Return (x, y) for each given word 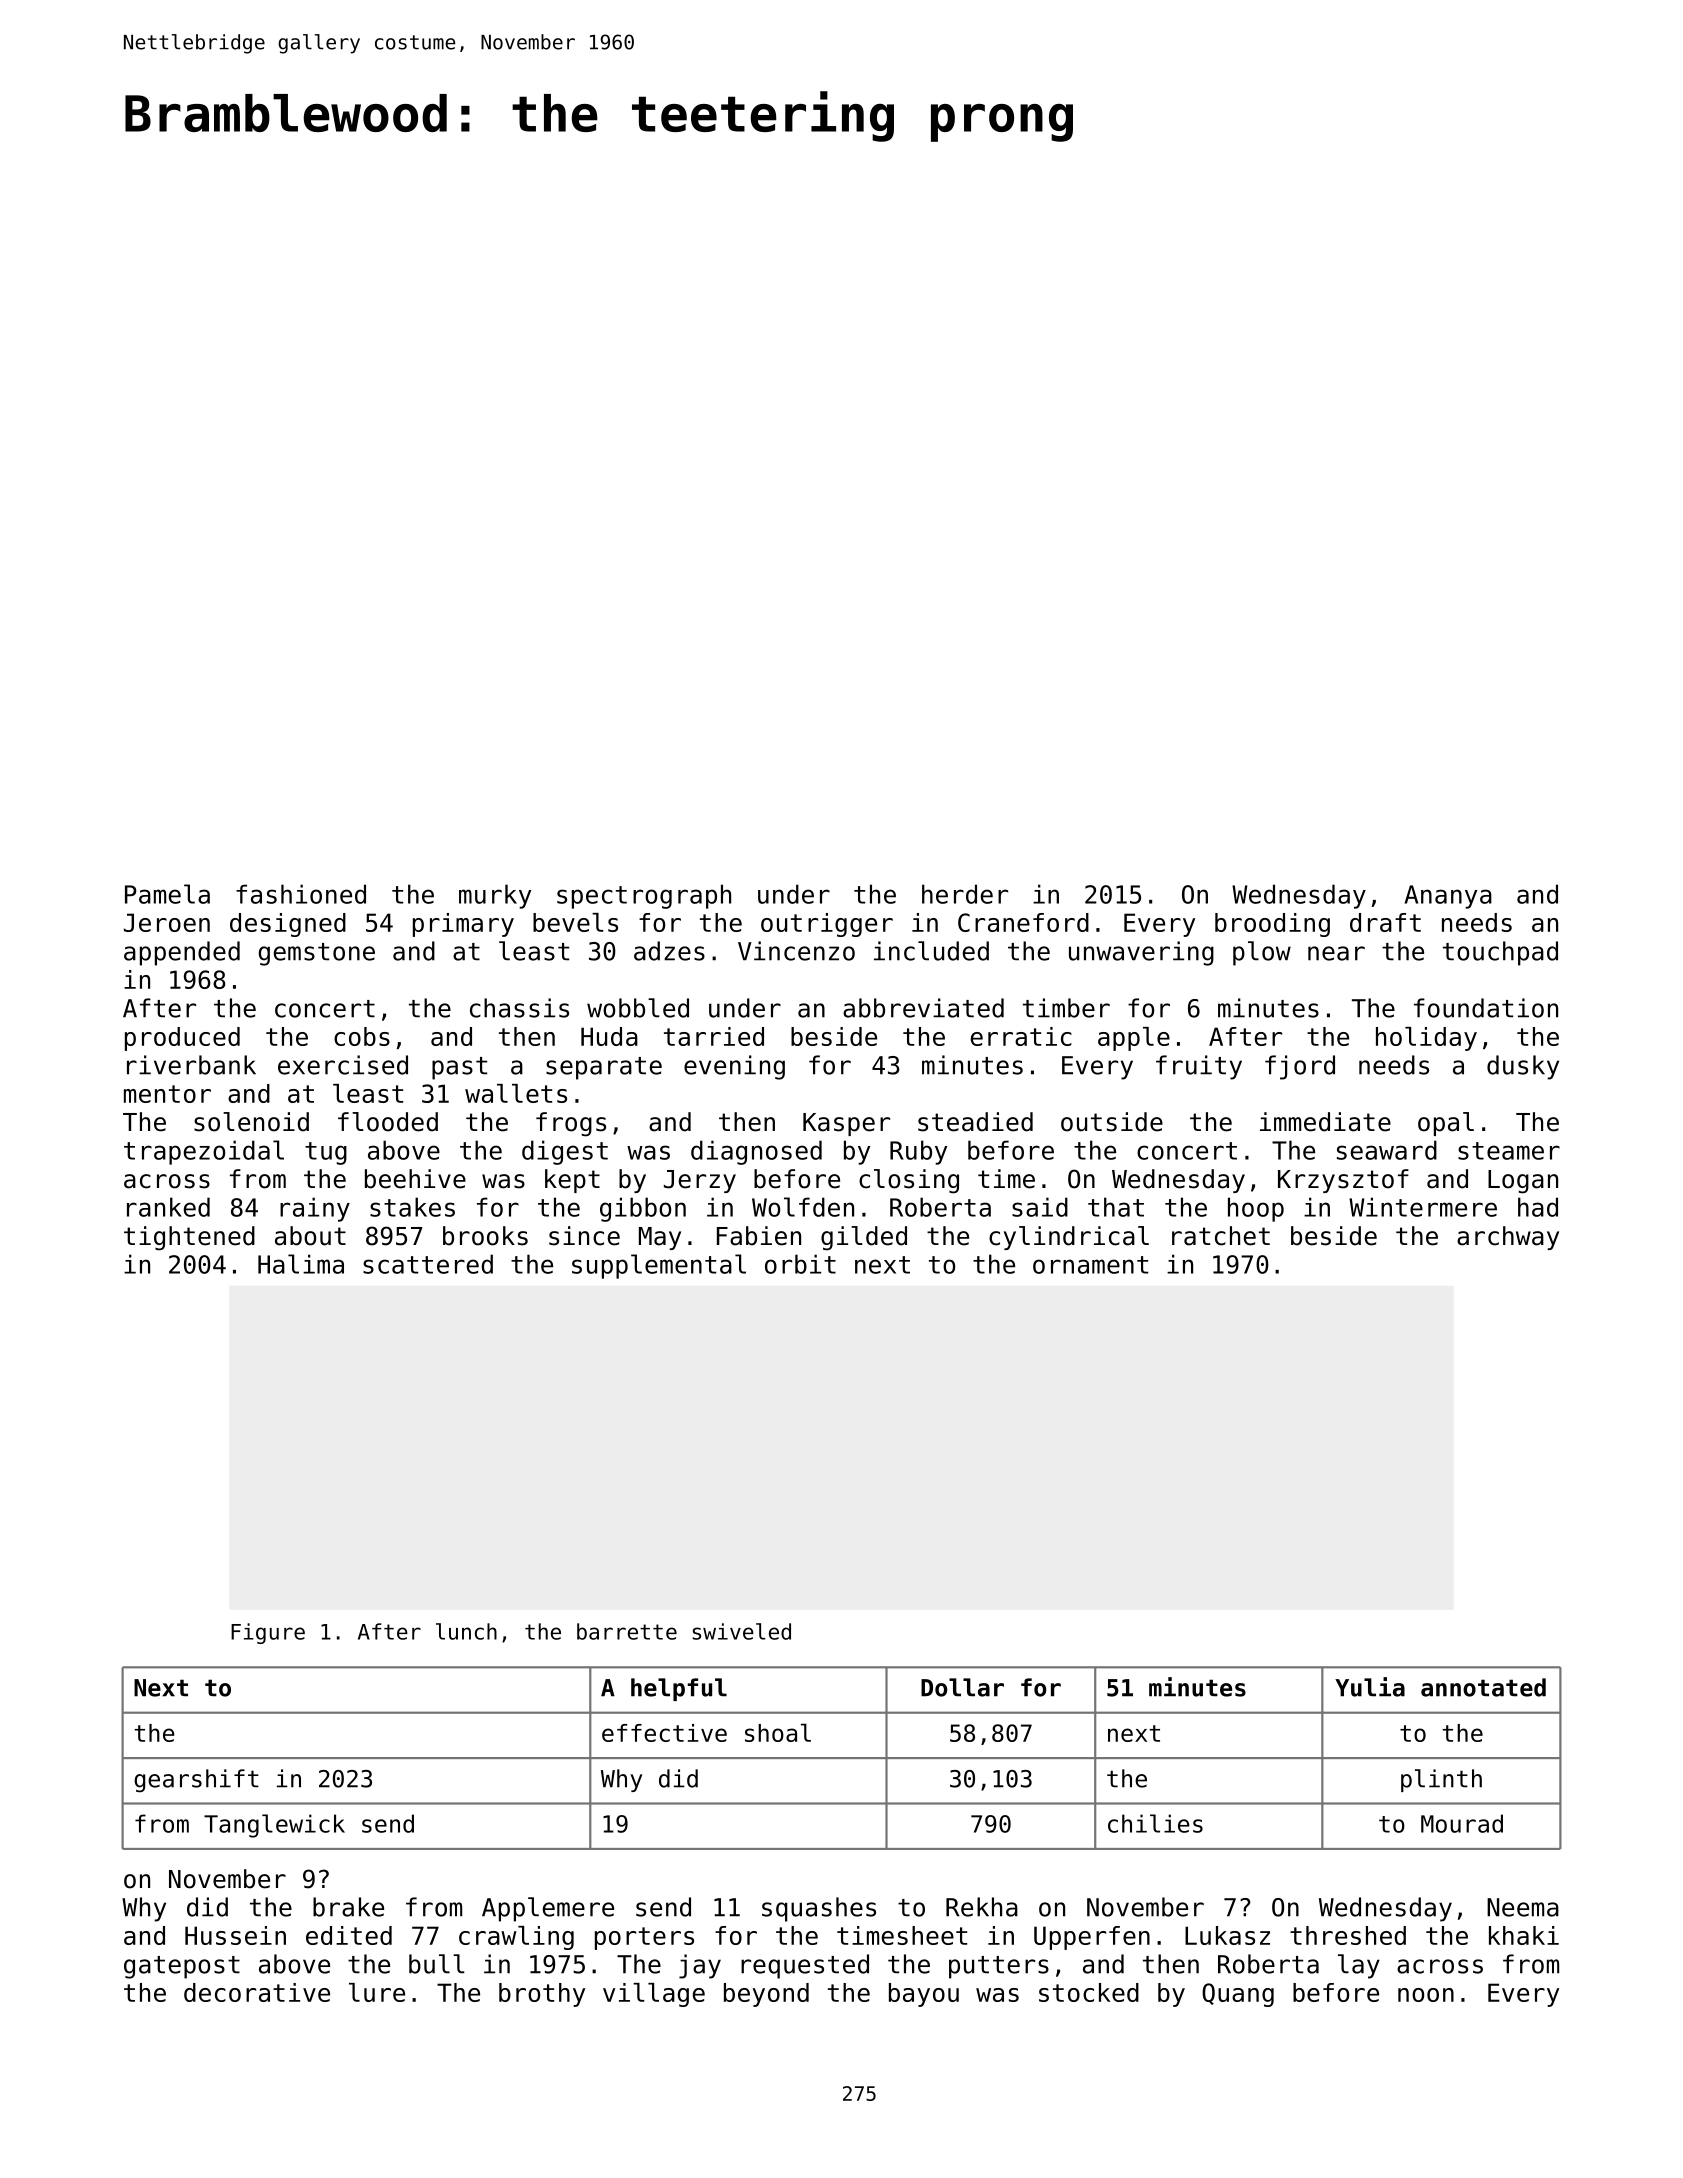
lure (377, 1992)
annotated (1483, 1687)
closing (909, 1181)
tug (326, 1153)
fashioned (301, 894)
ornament (1090, 1265)
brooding (1272, 925)
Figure (268, 1633)
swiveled (741, 1631)
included (931, 951)
